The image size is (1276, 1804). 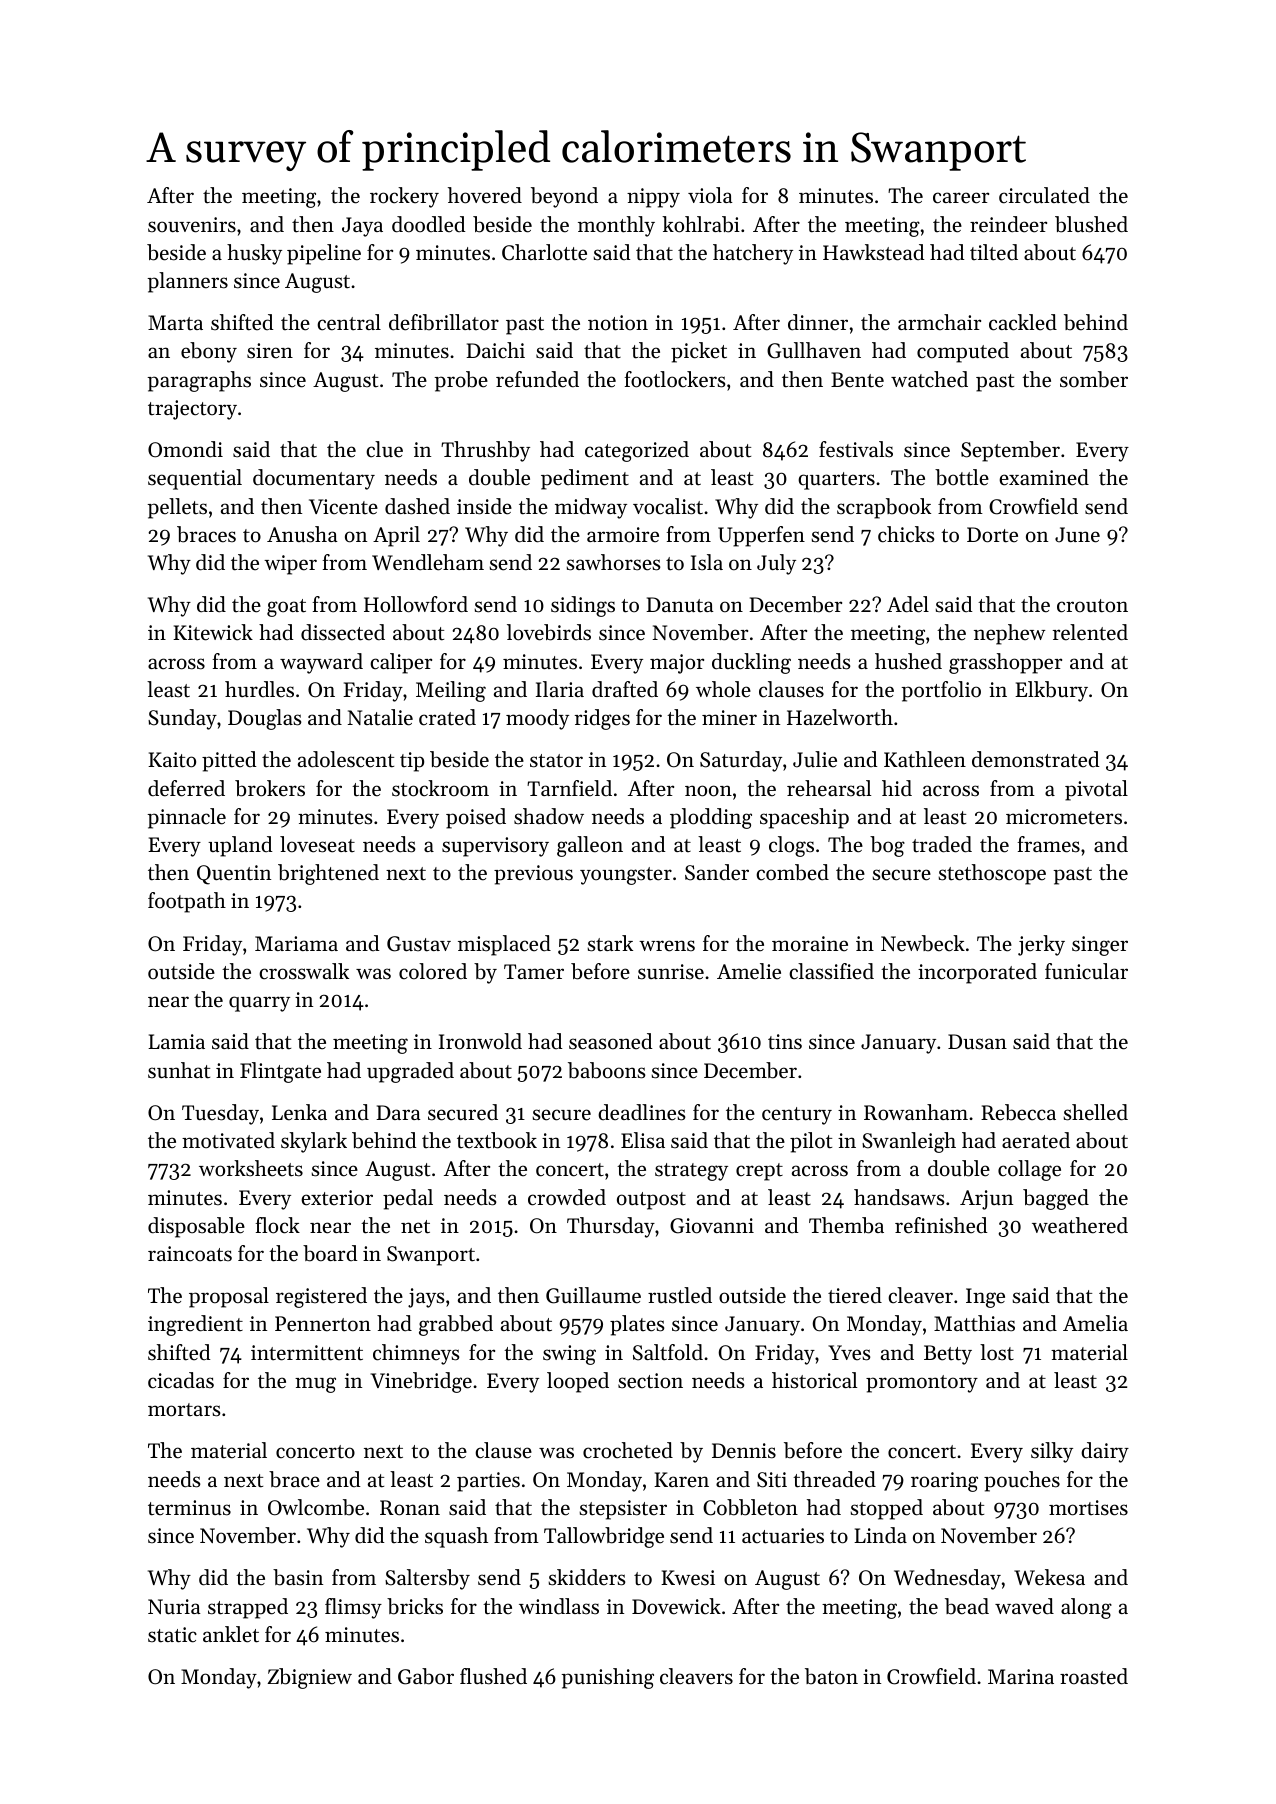 What do you see at coordinates (404, 197) in the screenshot?
I see `rockery` at bounding box center [404, 197].
